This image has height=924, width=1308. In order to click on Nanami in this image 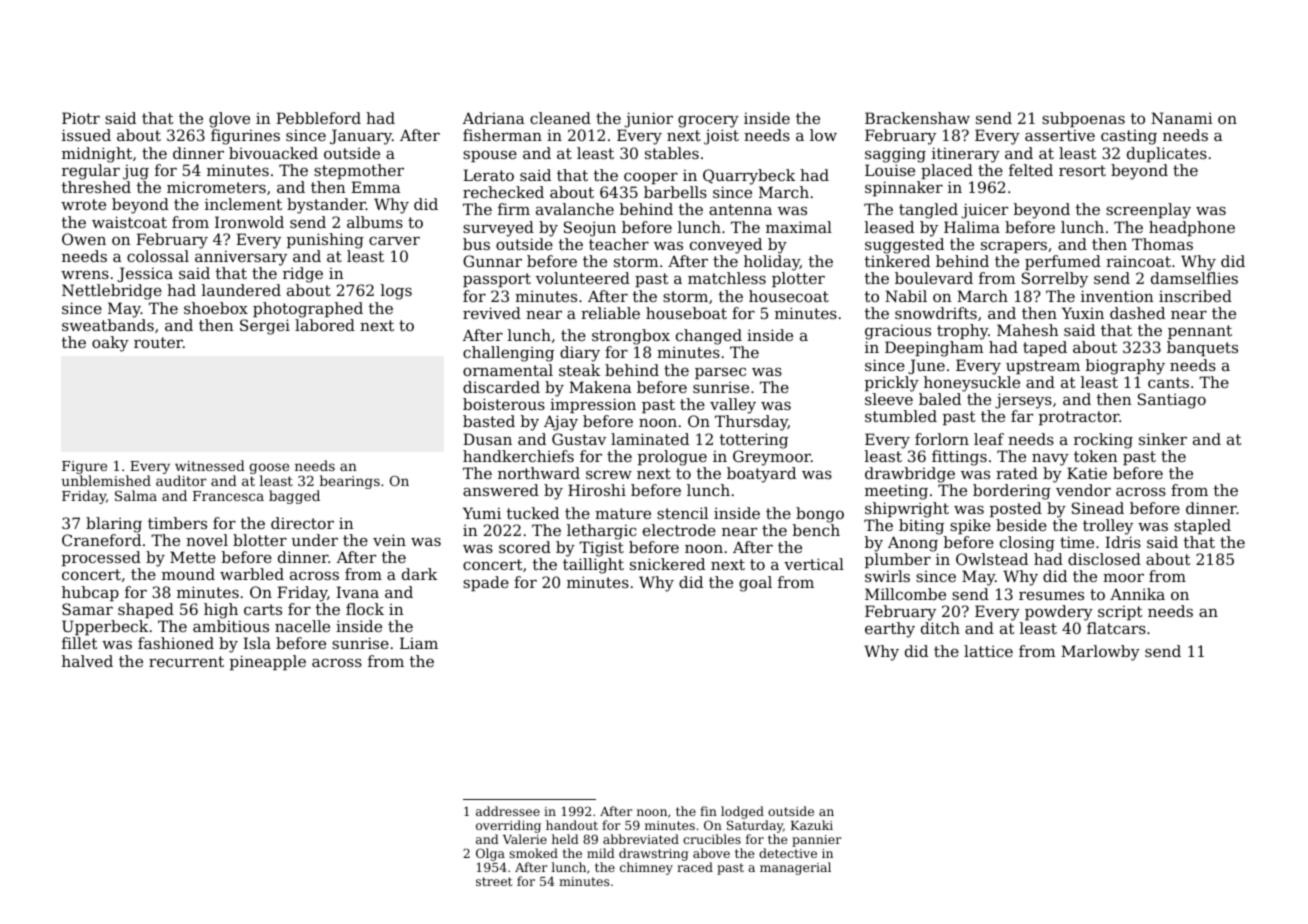, I will do `click(1182, 118)`.
